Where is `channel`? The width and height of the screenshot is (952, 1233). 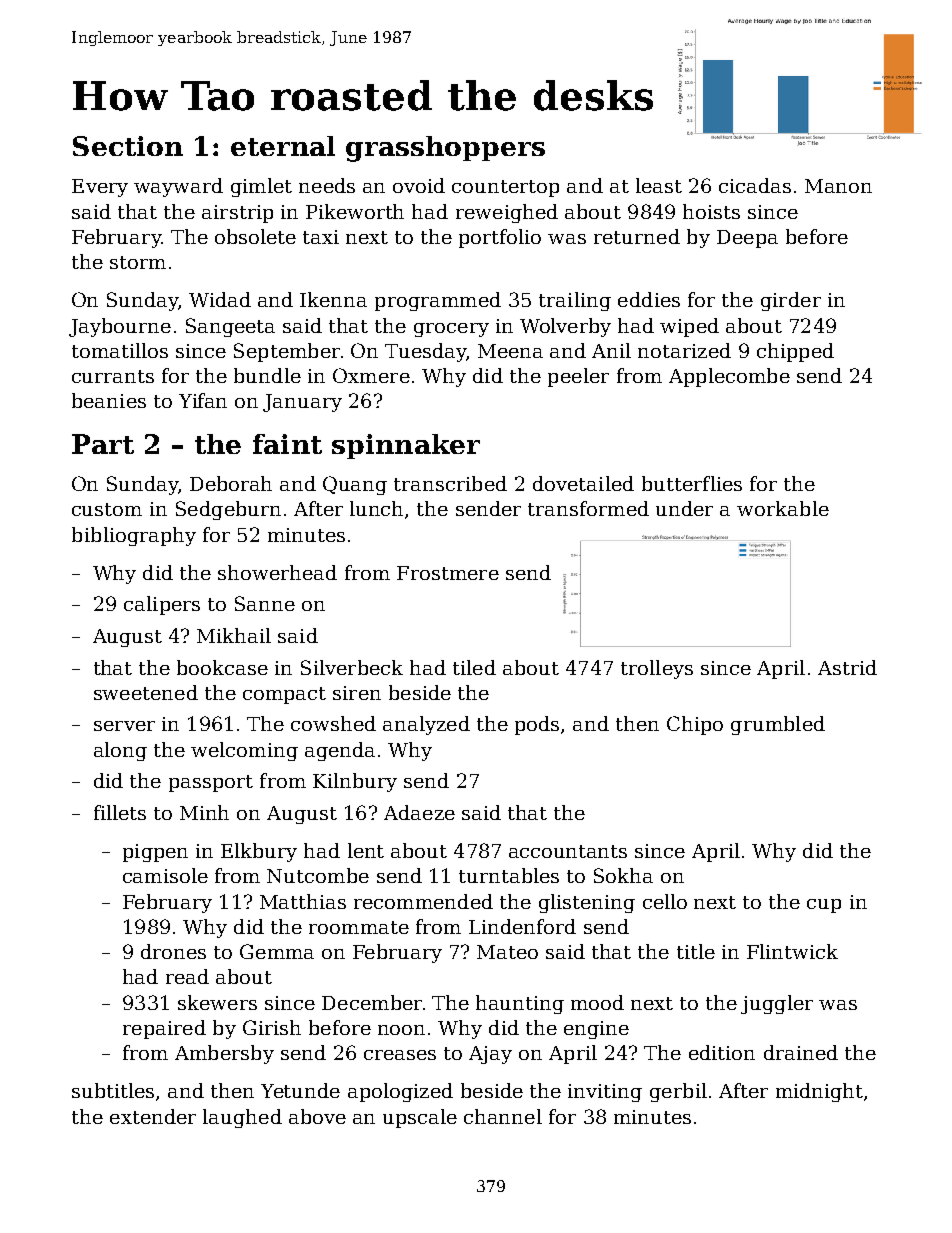 channel is located at coordinates (503, 1116).
